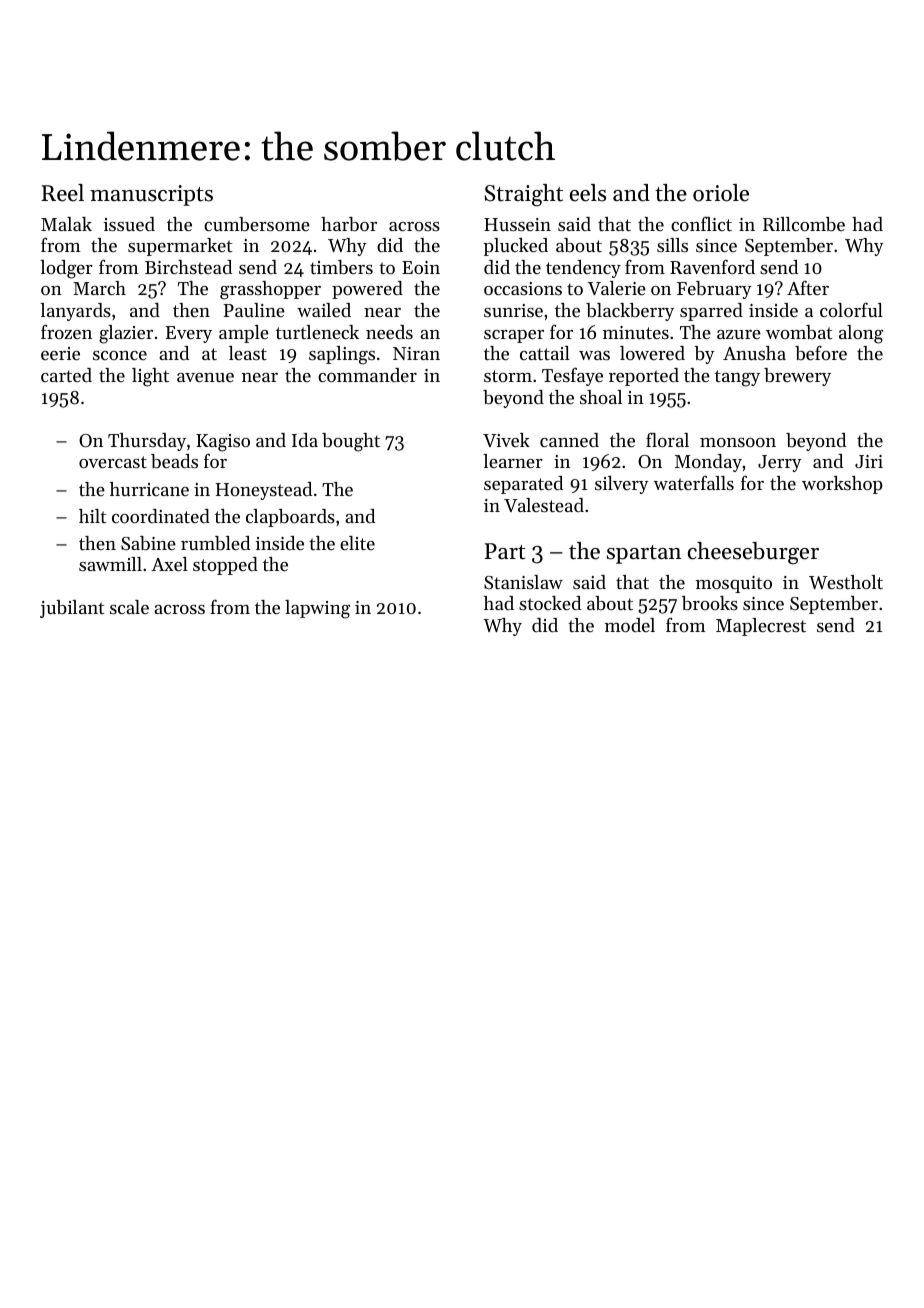 This screenshot has height=1308, width=924. I want to click on model, so click(630, 625).
